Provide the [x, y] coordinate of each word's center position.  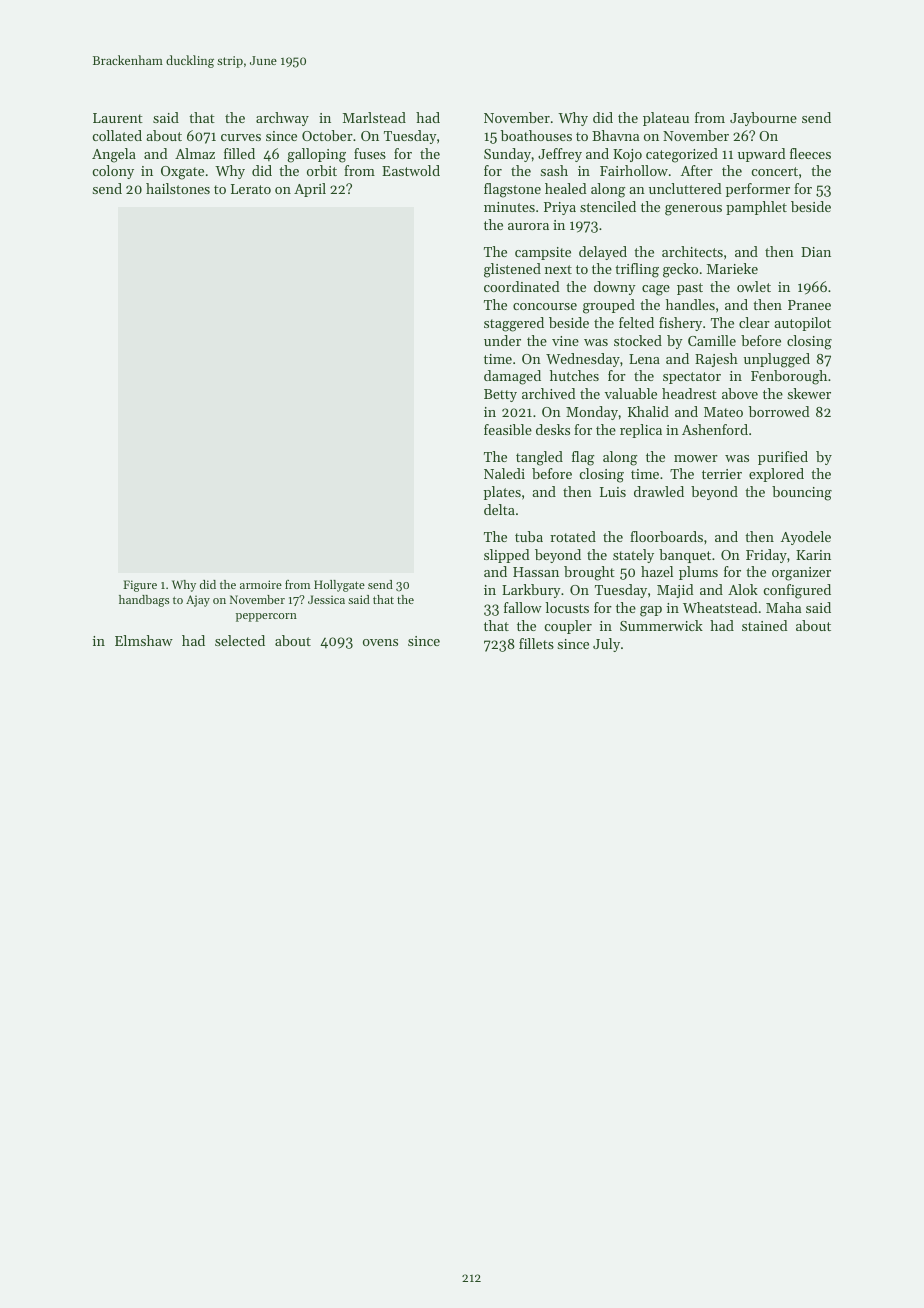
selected [240, 640]
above [740, 393]
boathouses [536, 135]
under [502, 340]
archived [549, 393]
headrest [689, 393]
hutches [574, 375]
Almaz [195, 153]
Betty [500, 395]
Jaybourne [763, 119]
